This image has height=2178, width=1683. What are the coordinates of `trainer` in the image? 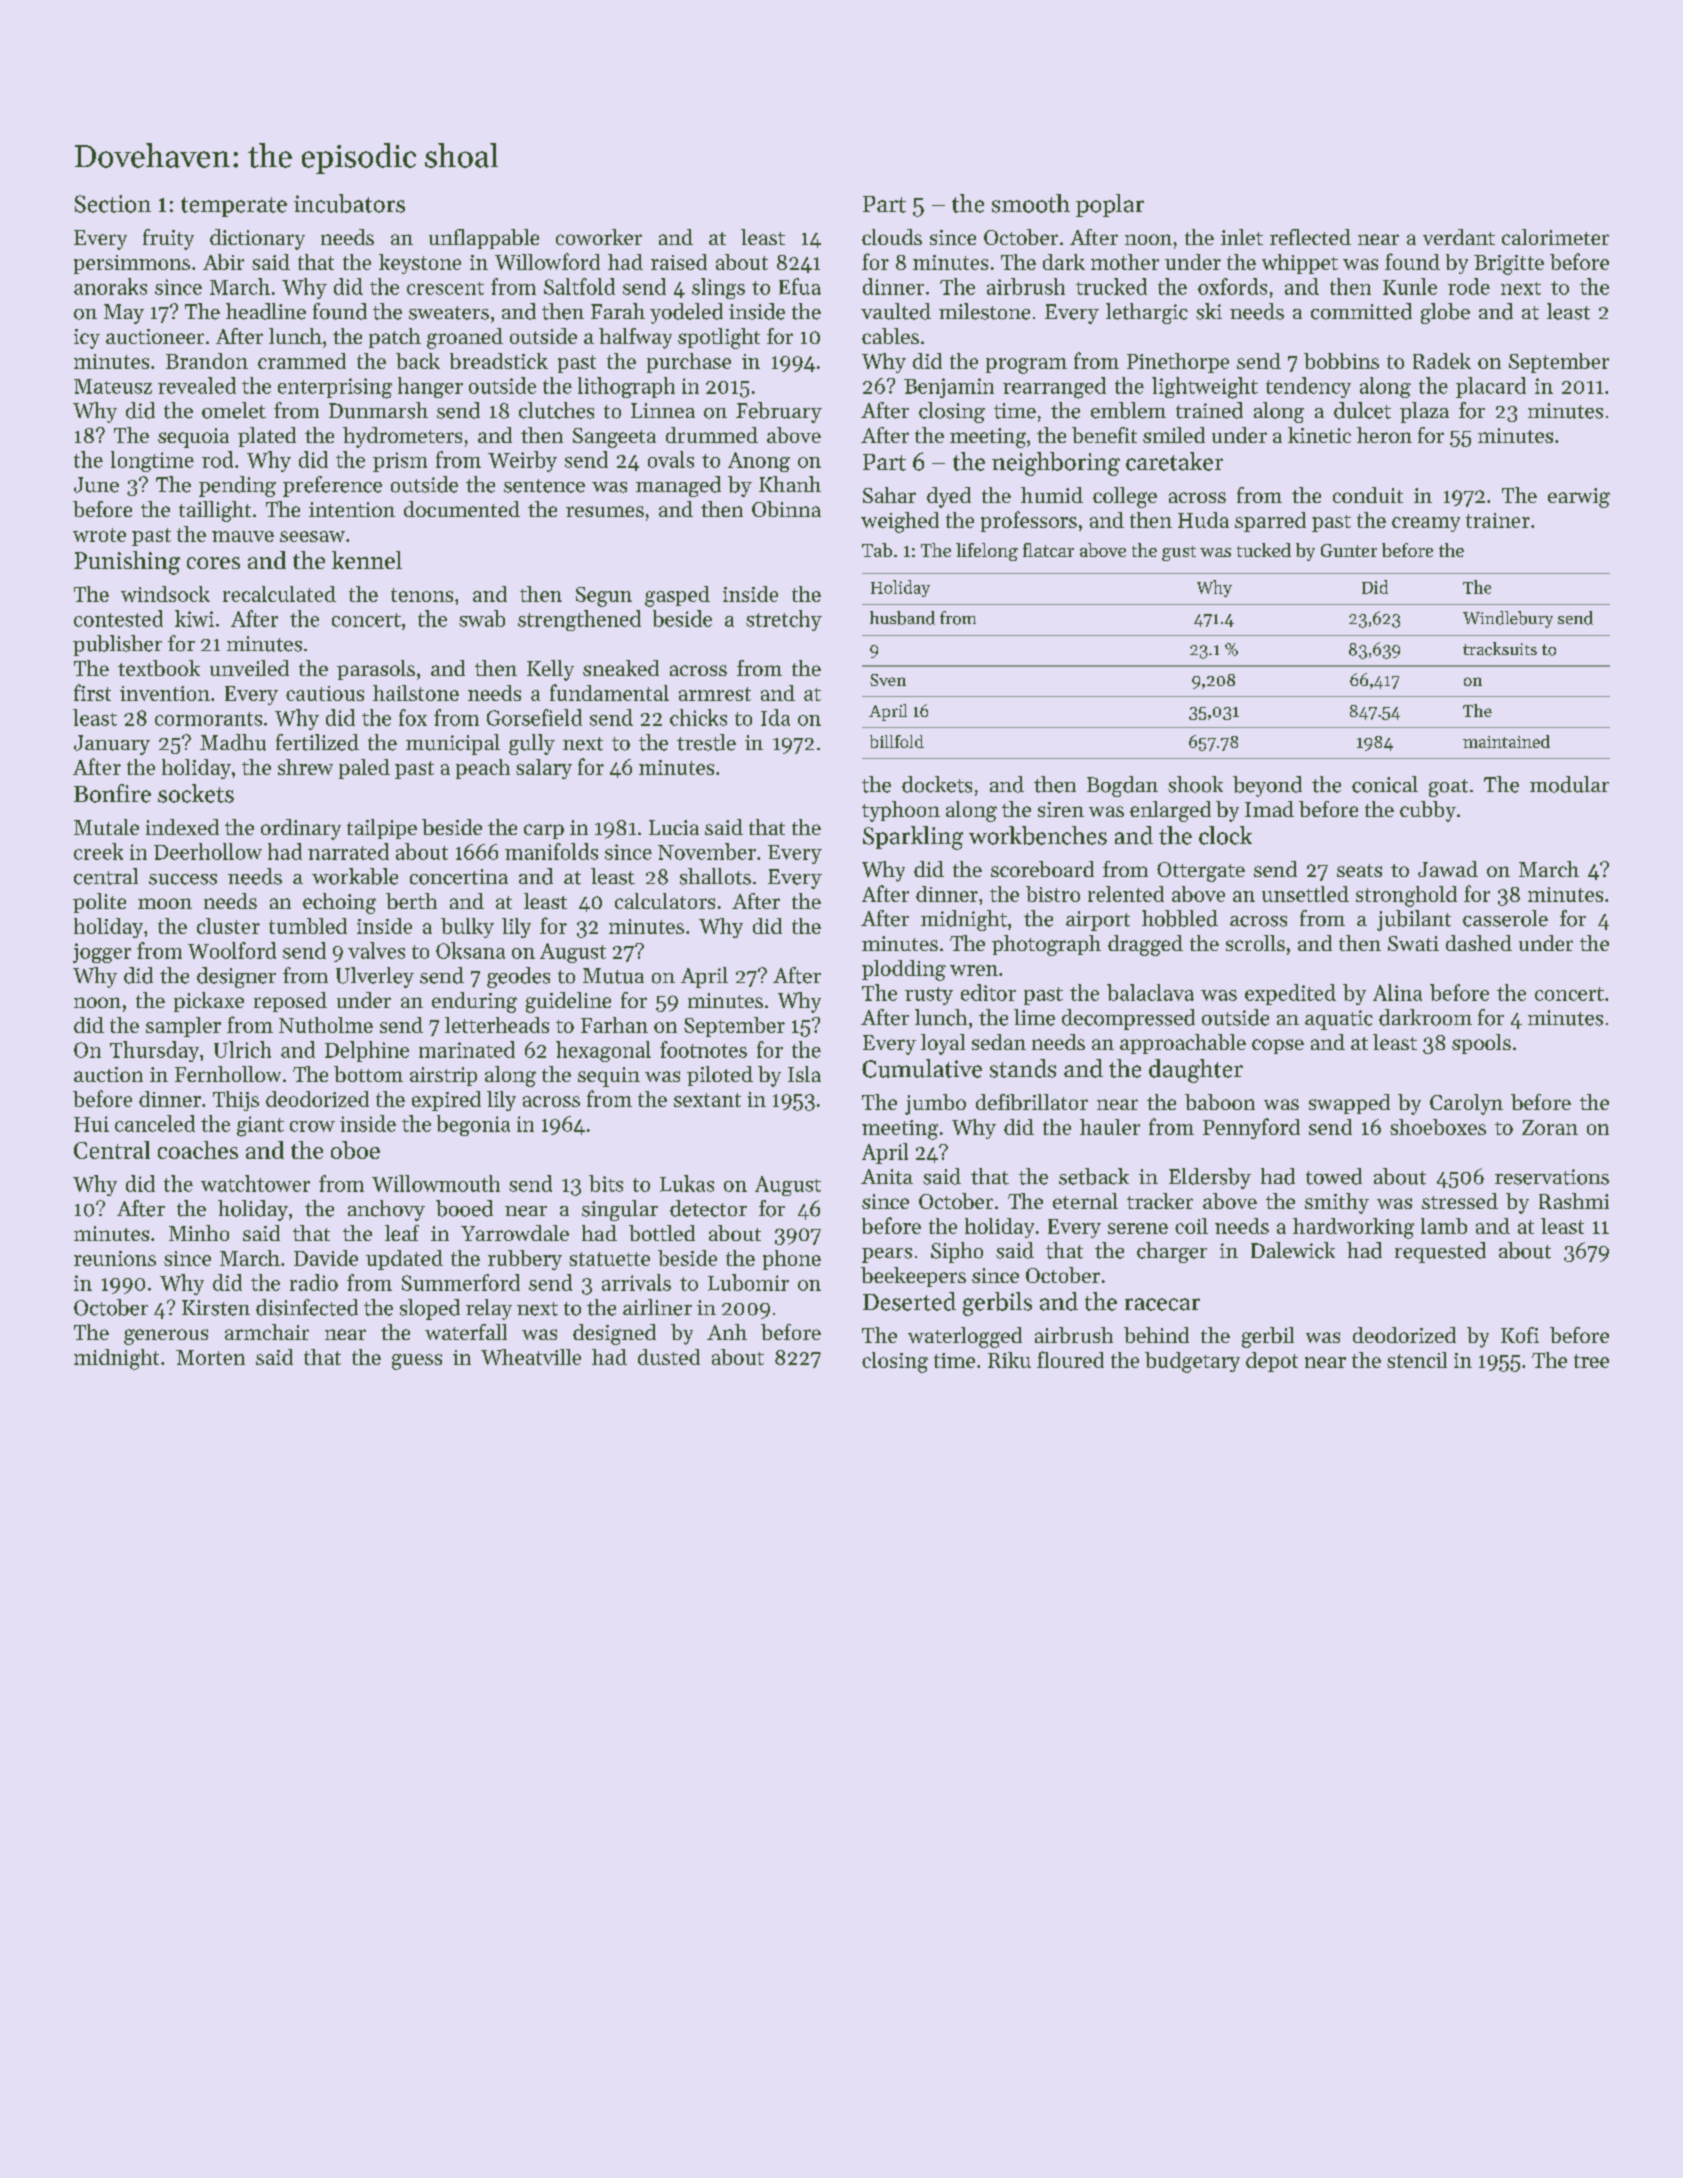 It's located at (1498, 520).
